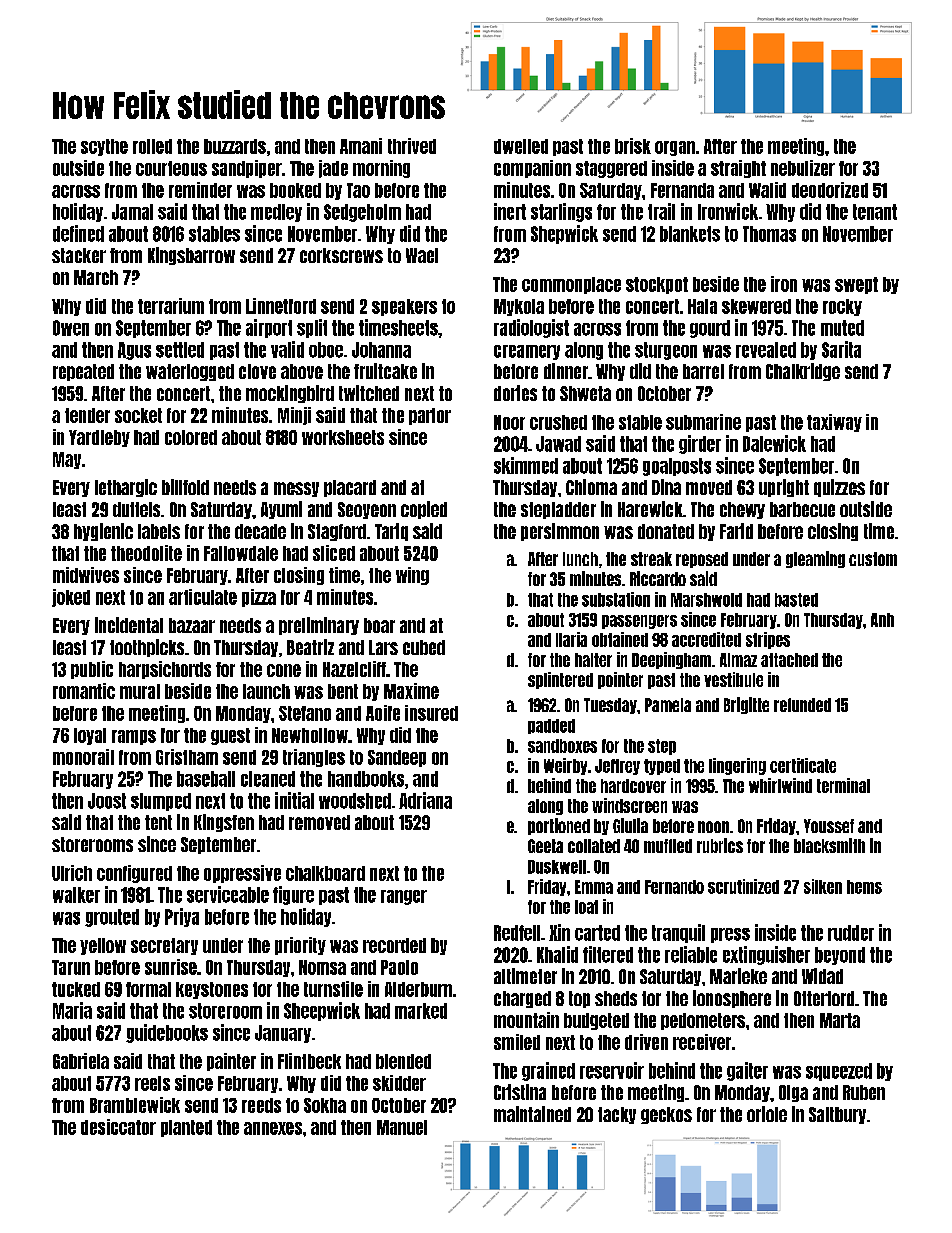 Image resolution: width=952 pixels, height=1233 pixels. Describe the element at coordinates (864, 1092) in the page. I see `Ruben` at that location.
